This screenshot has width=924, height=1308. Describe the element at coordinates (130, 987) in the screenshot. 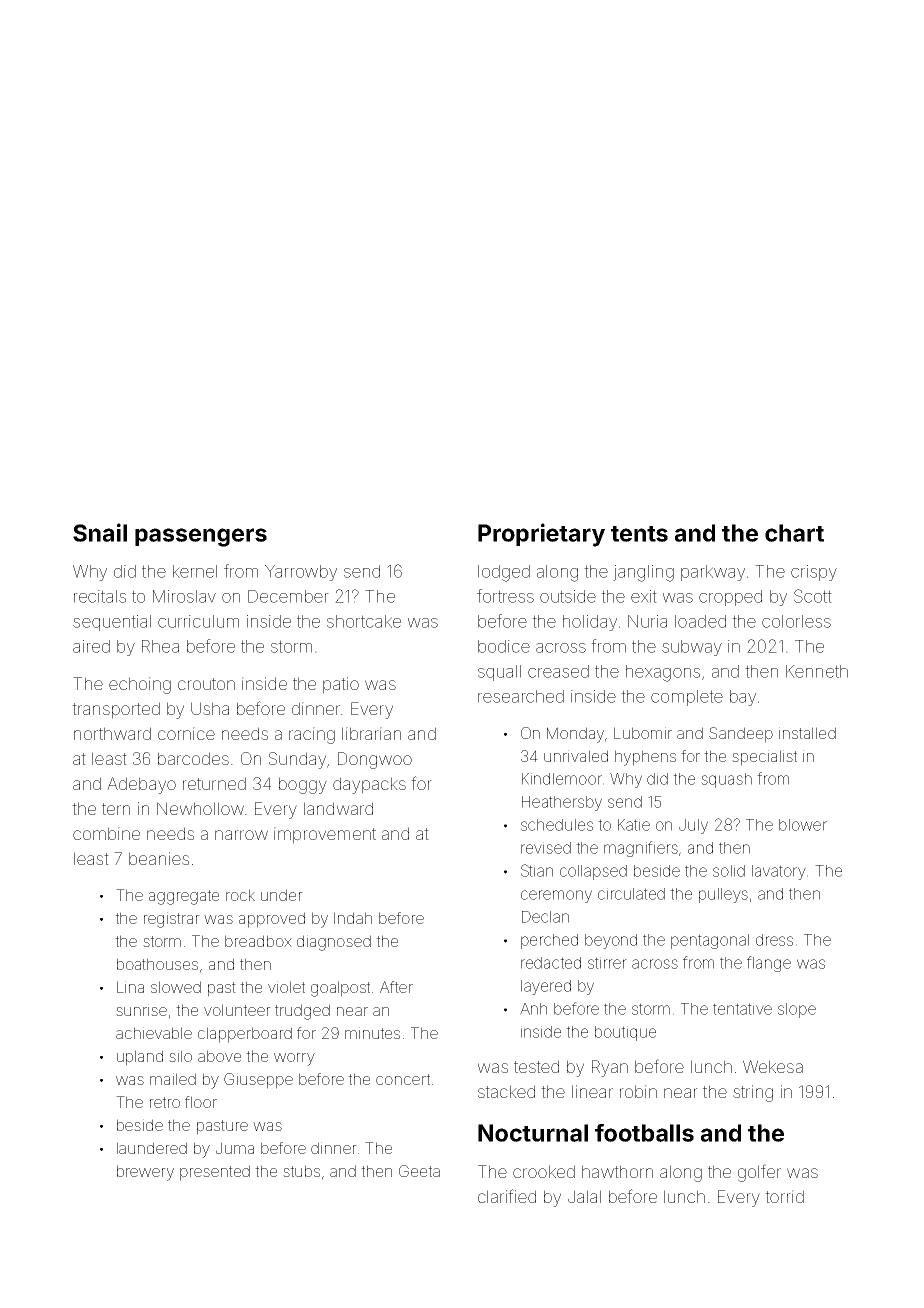

I see `Lina` at that location.
